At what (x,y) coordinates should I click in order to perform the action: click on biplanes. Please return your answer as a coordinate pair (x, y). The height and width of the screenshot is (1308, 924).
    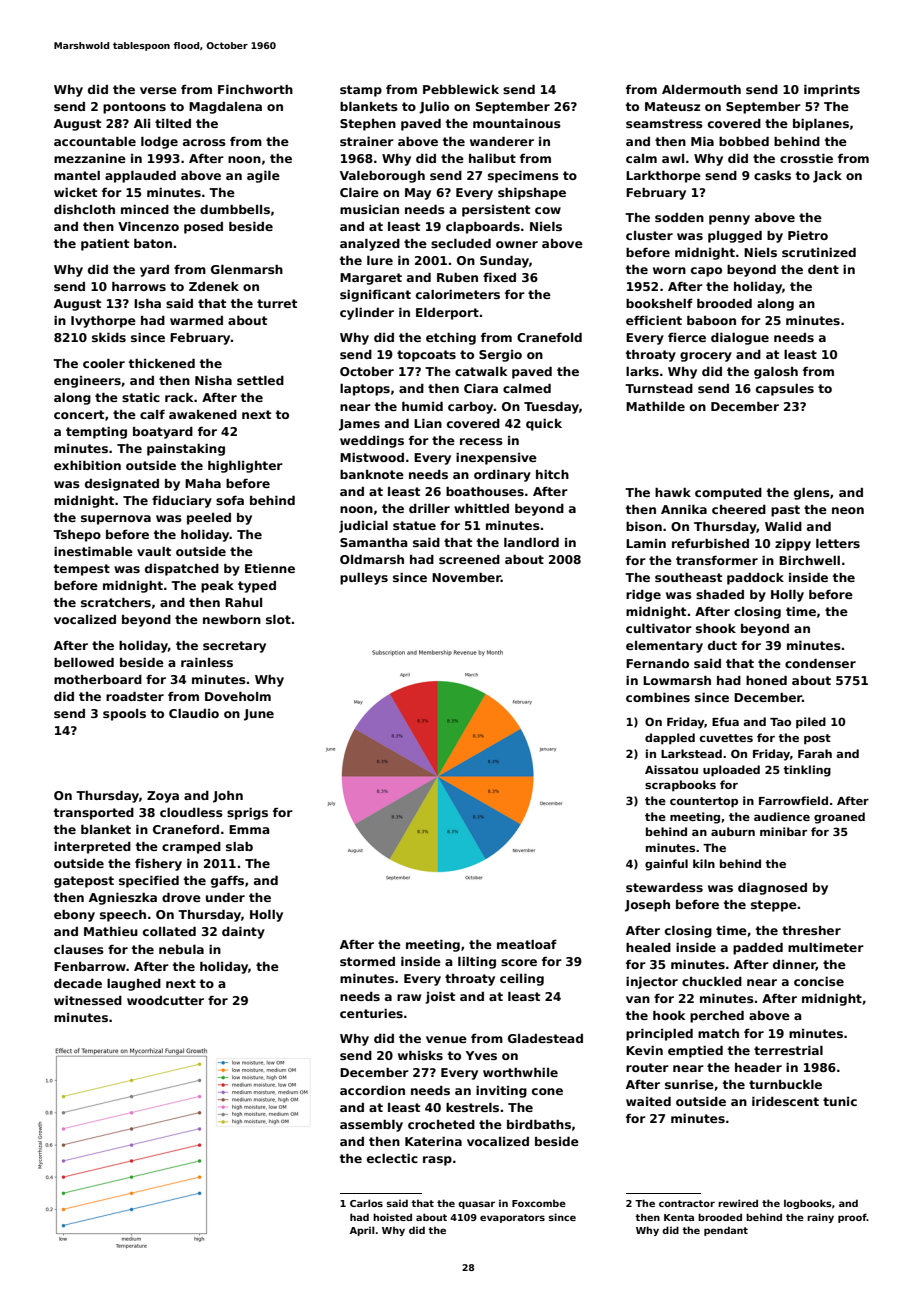
    Looking at the image, I should click on (821, 125).
